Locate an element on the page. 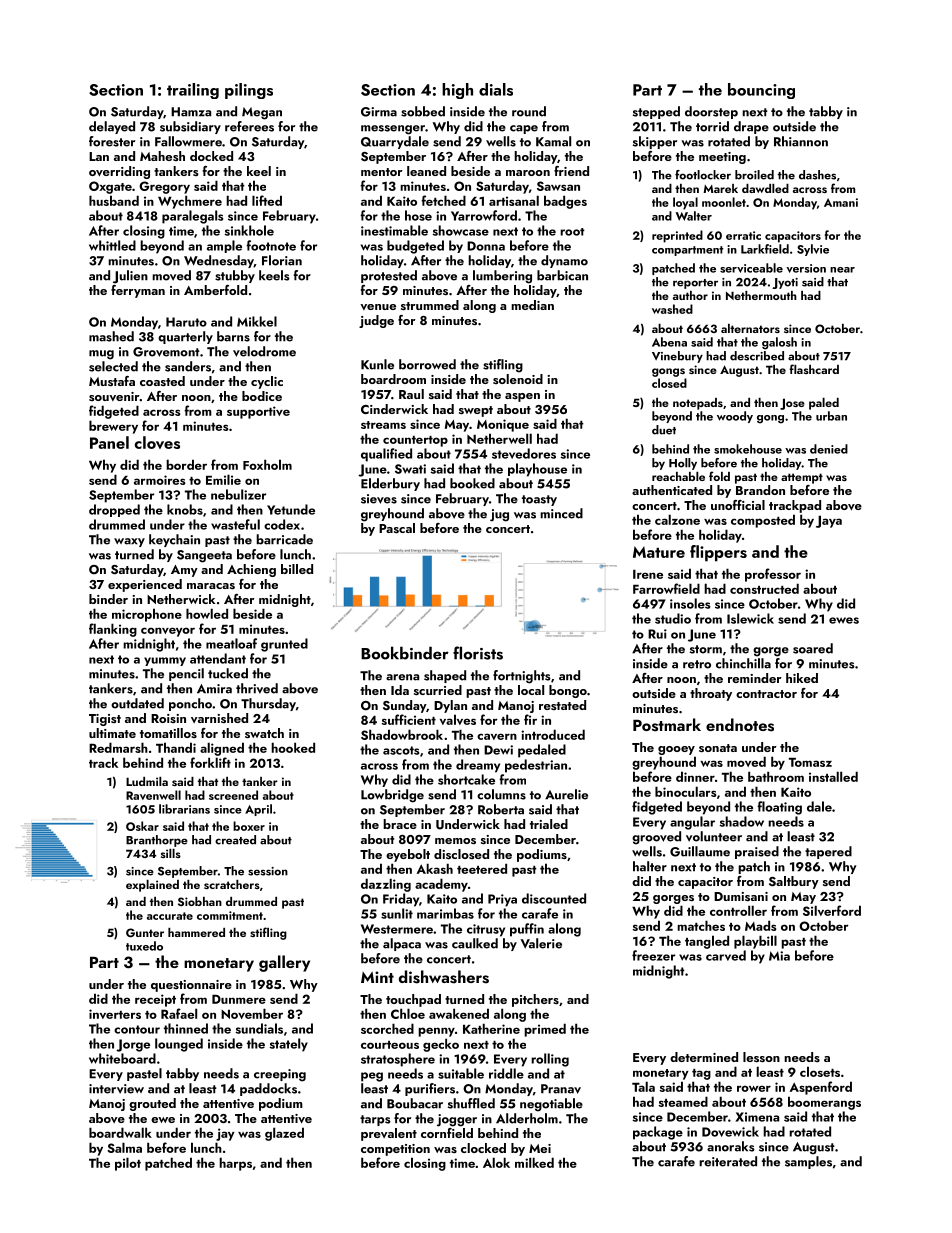 The image size is (952, 1233). session is located at coordinates (268, 871).
